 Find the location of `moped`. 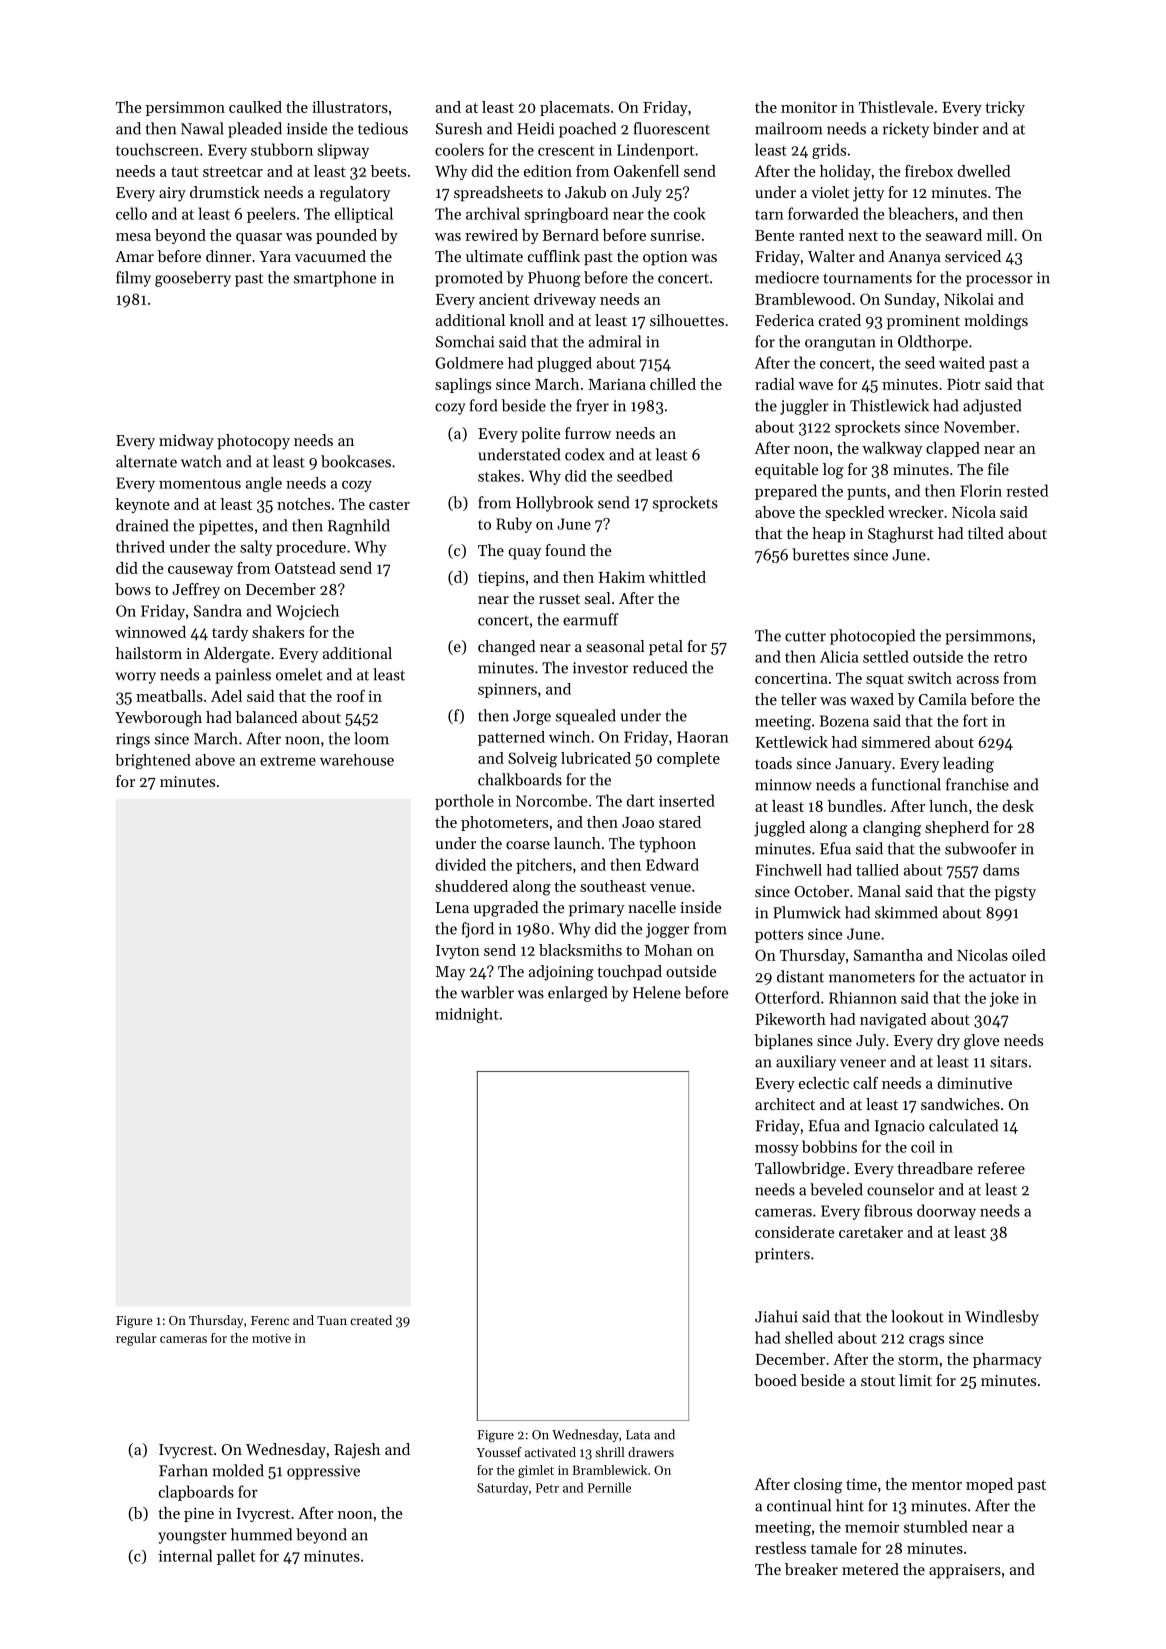

moped is located at coordinates (989, 1485).
